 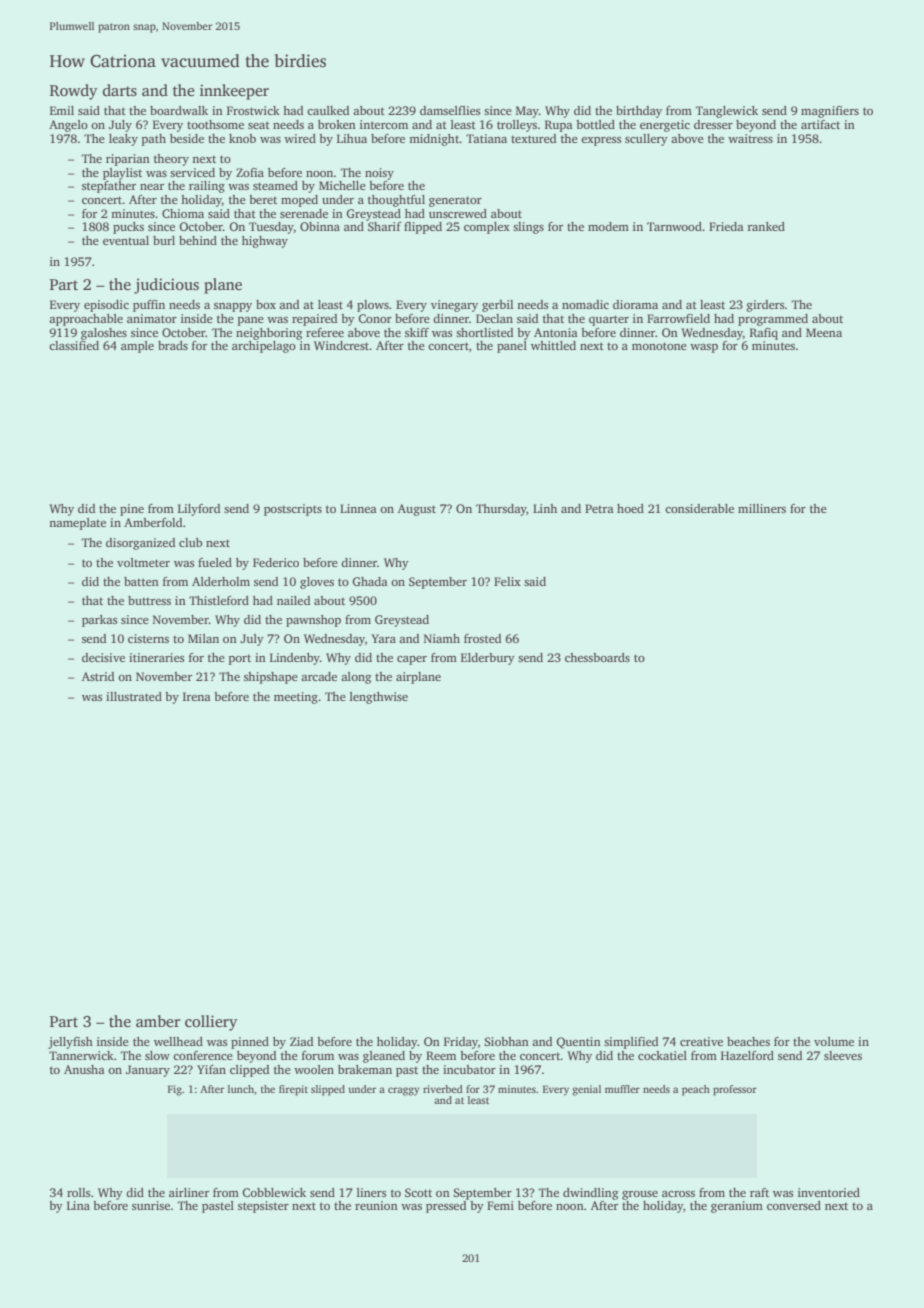 I want to click on Anusha, so click(x=84, y=1069).
